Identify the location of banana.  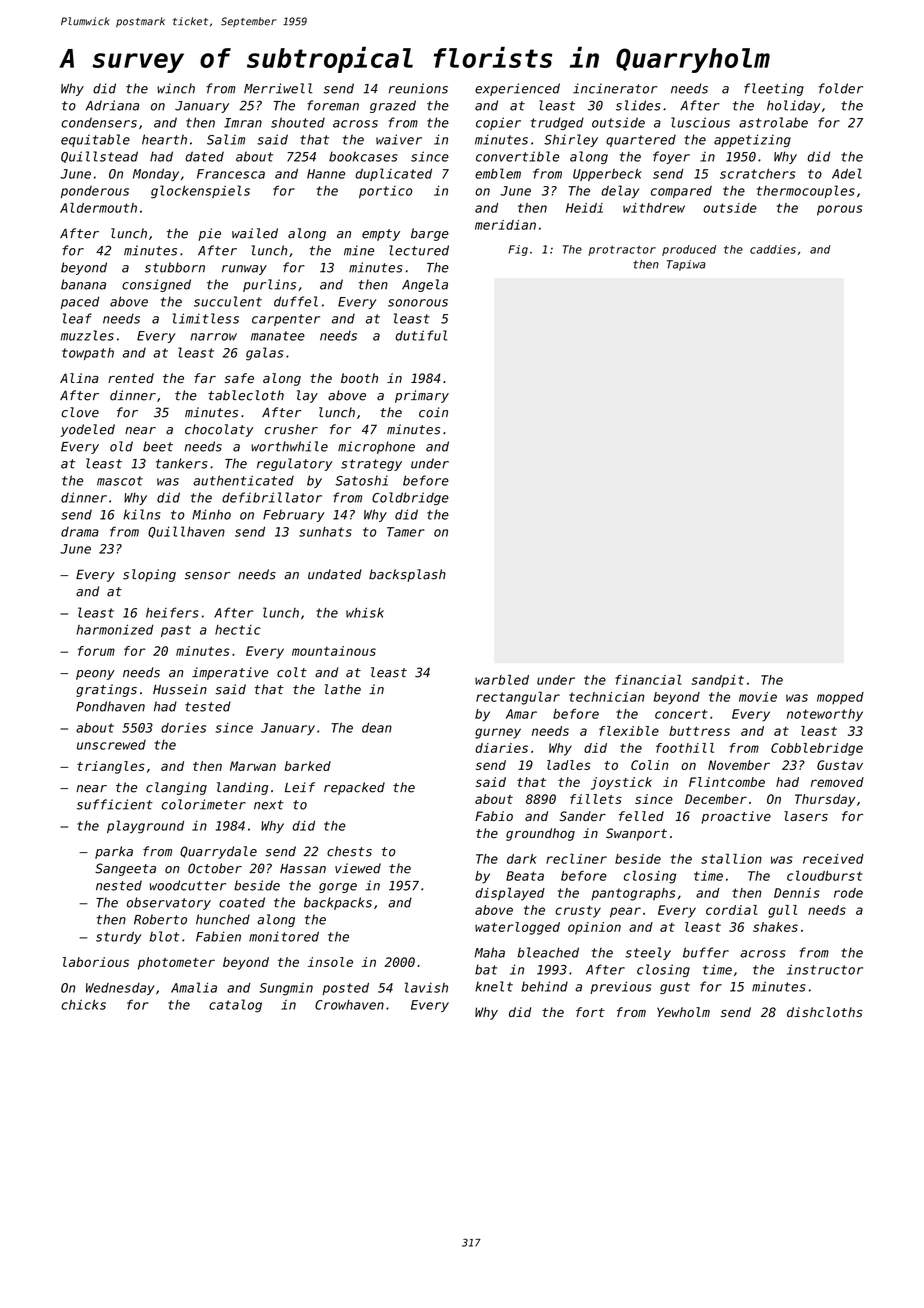
(83, 284).
